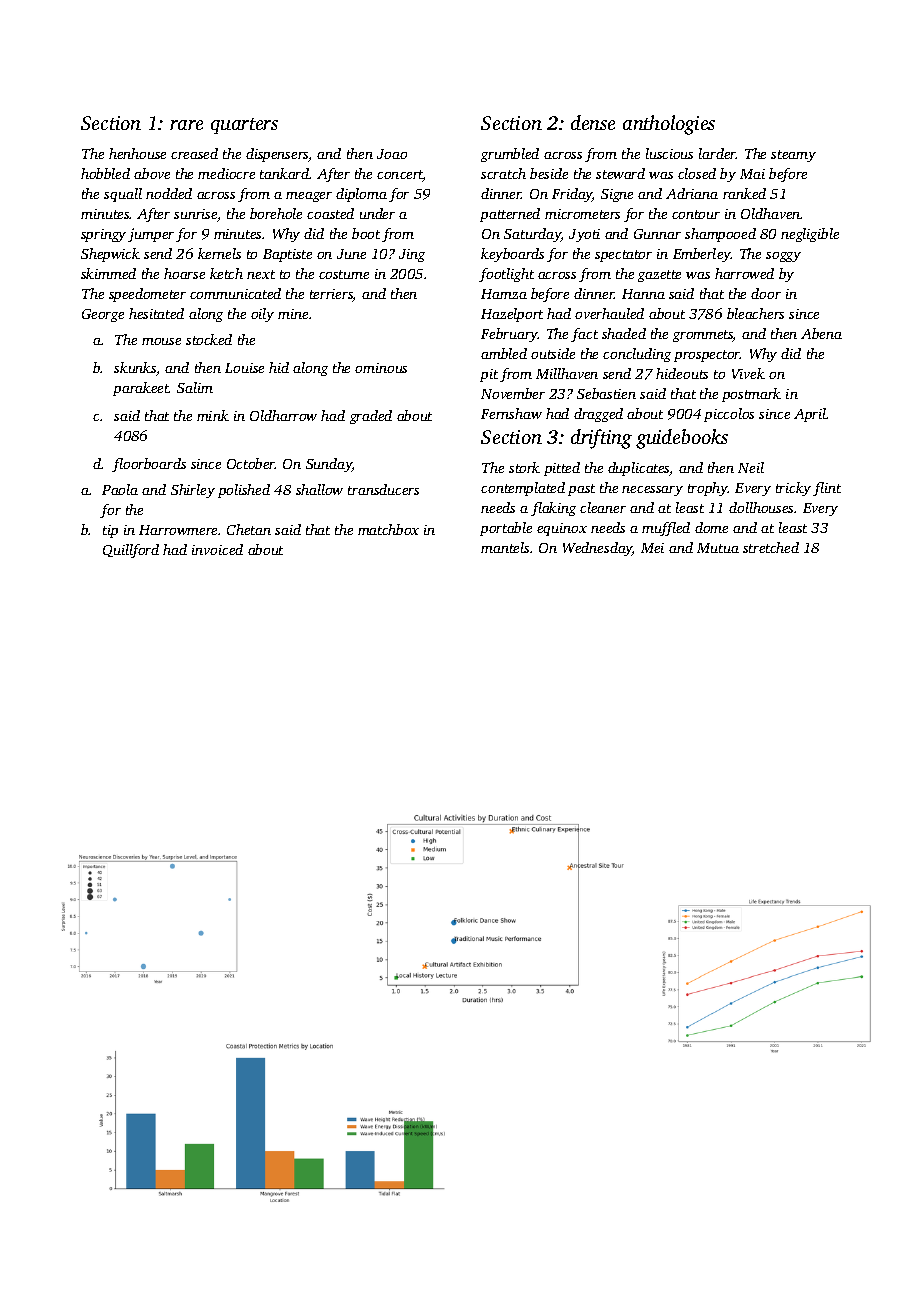 This screenshot has height=1308, width=924. I want to click on negligible, so click(810, 235).
